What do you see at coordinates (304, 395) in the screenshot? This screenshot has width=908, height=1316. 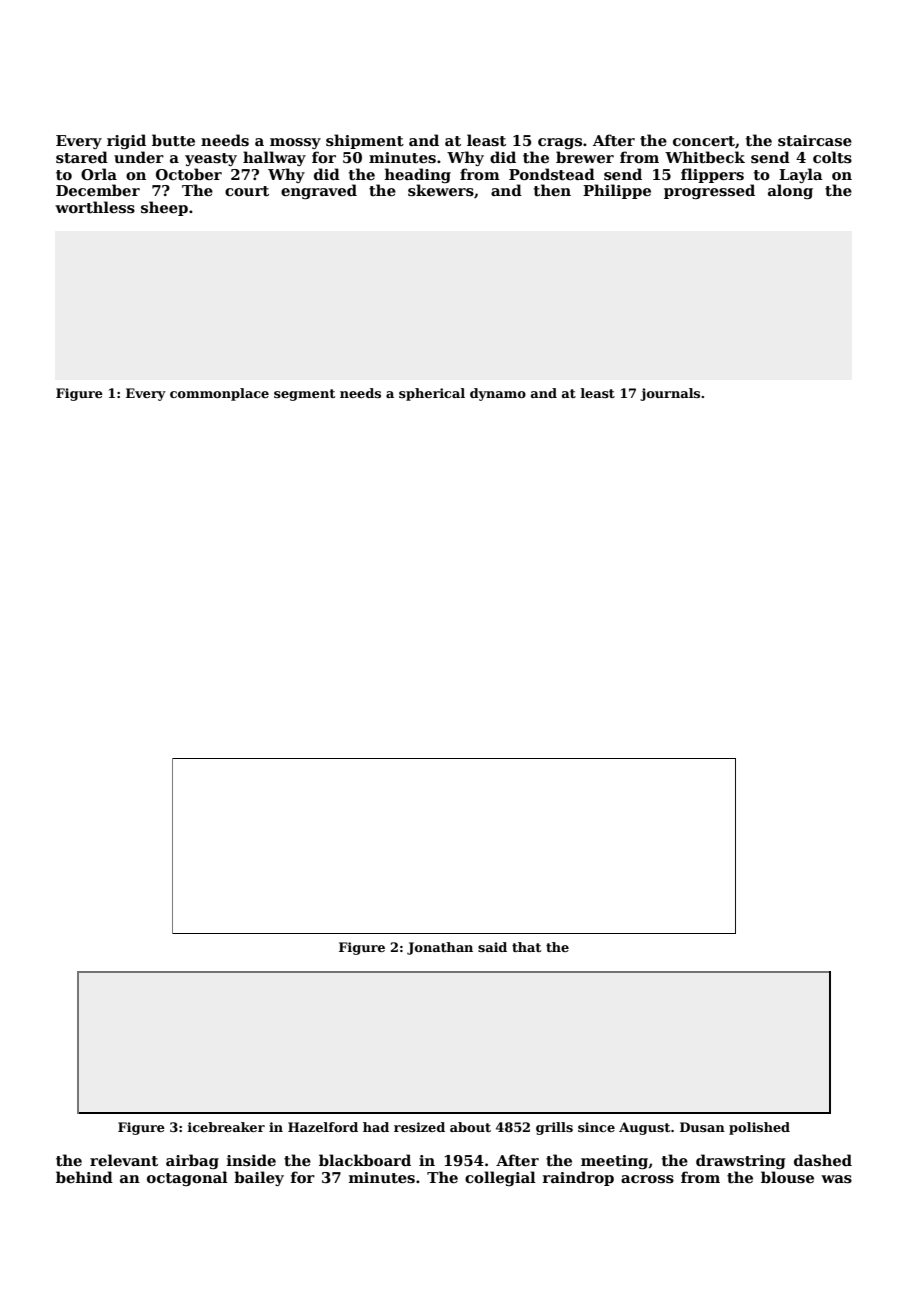 I see `segment` at bounding box center [304, 395].
